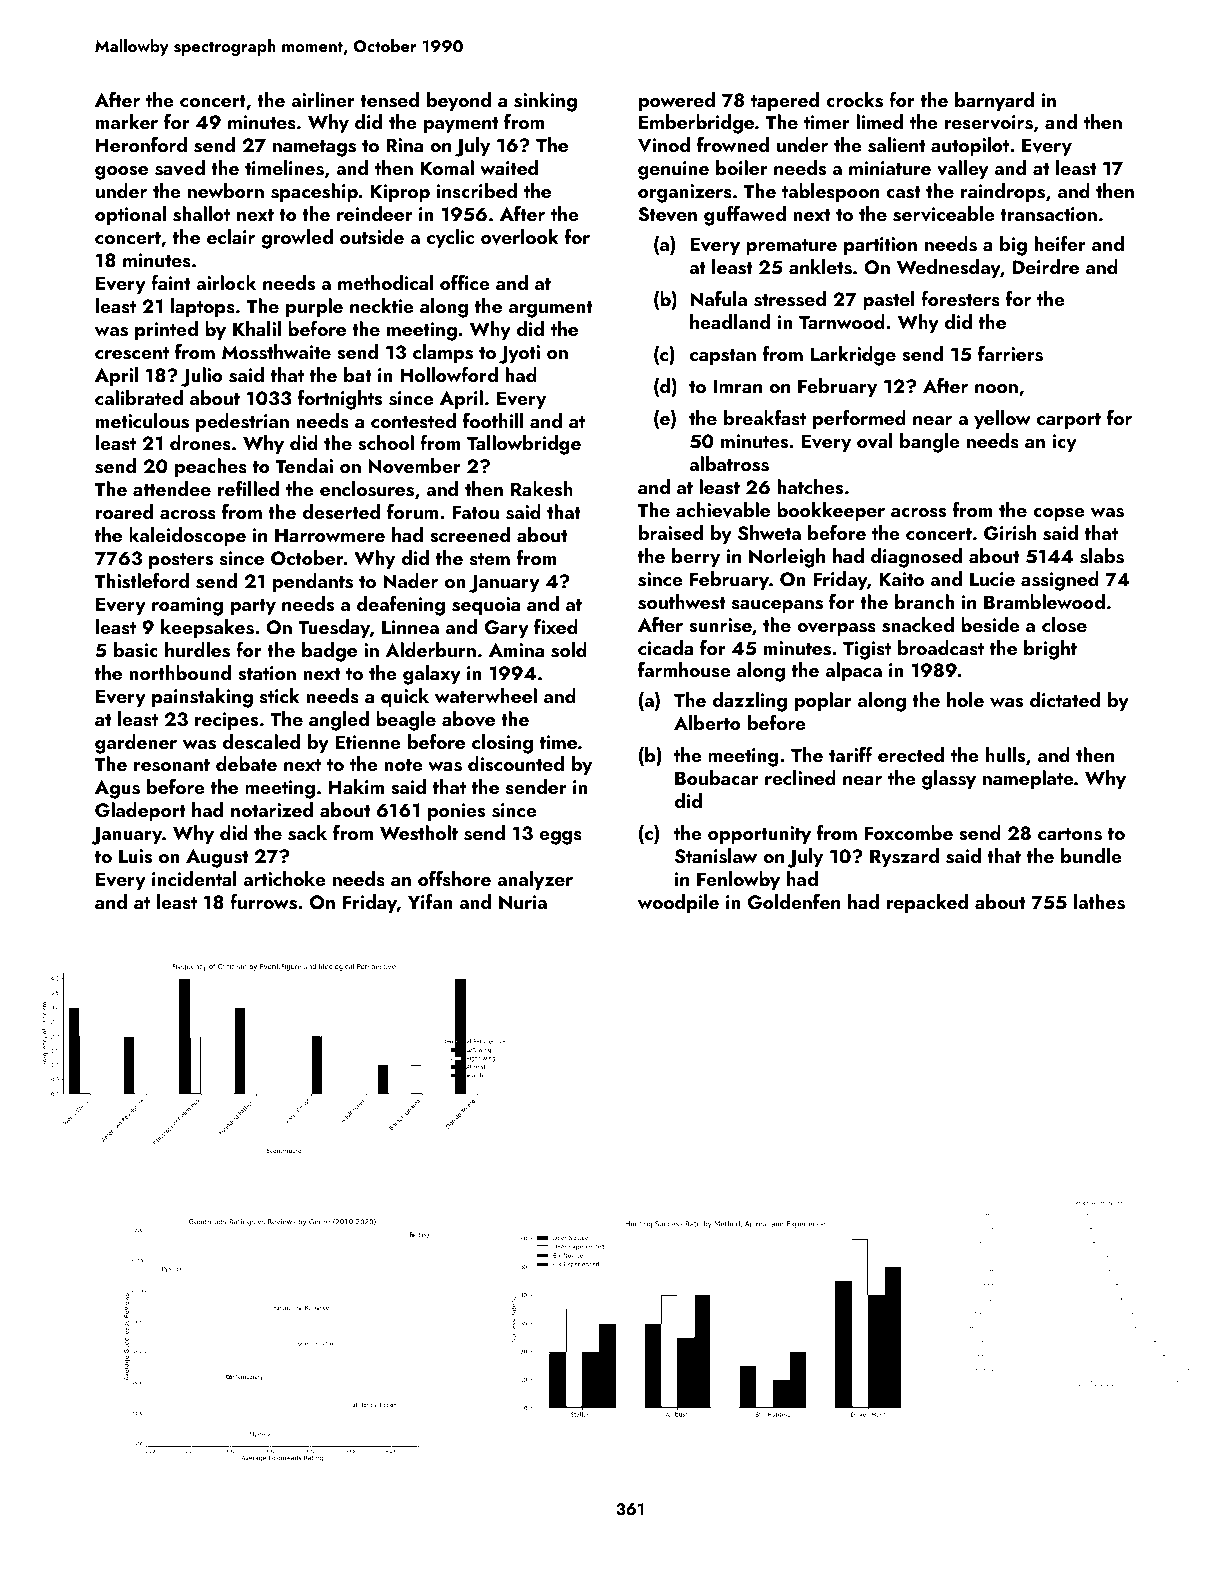 This page has width=1231, height=1593. I want to click on roared, so click(124, 511).
